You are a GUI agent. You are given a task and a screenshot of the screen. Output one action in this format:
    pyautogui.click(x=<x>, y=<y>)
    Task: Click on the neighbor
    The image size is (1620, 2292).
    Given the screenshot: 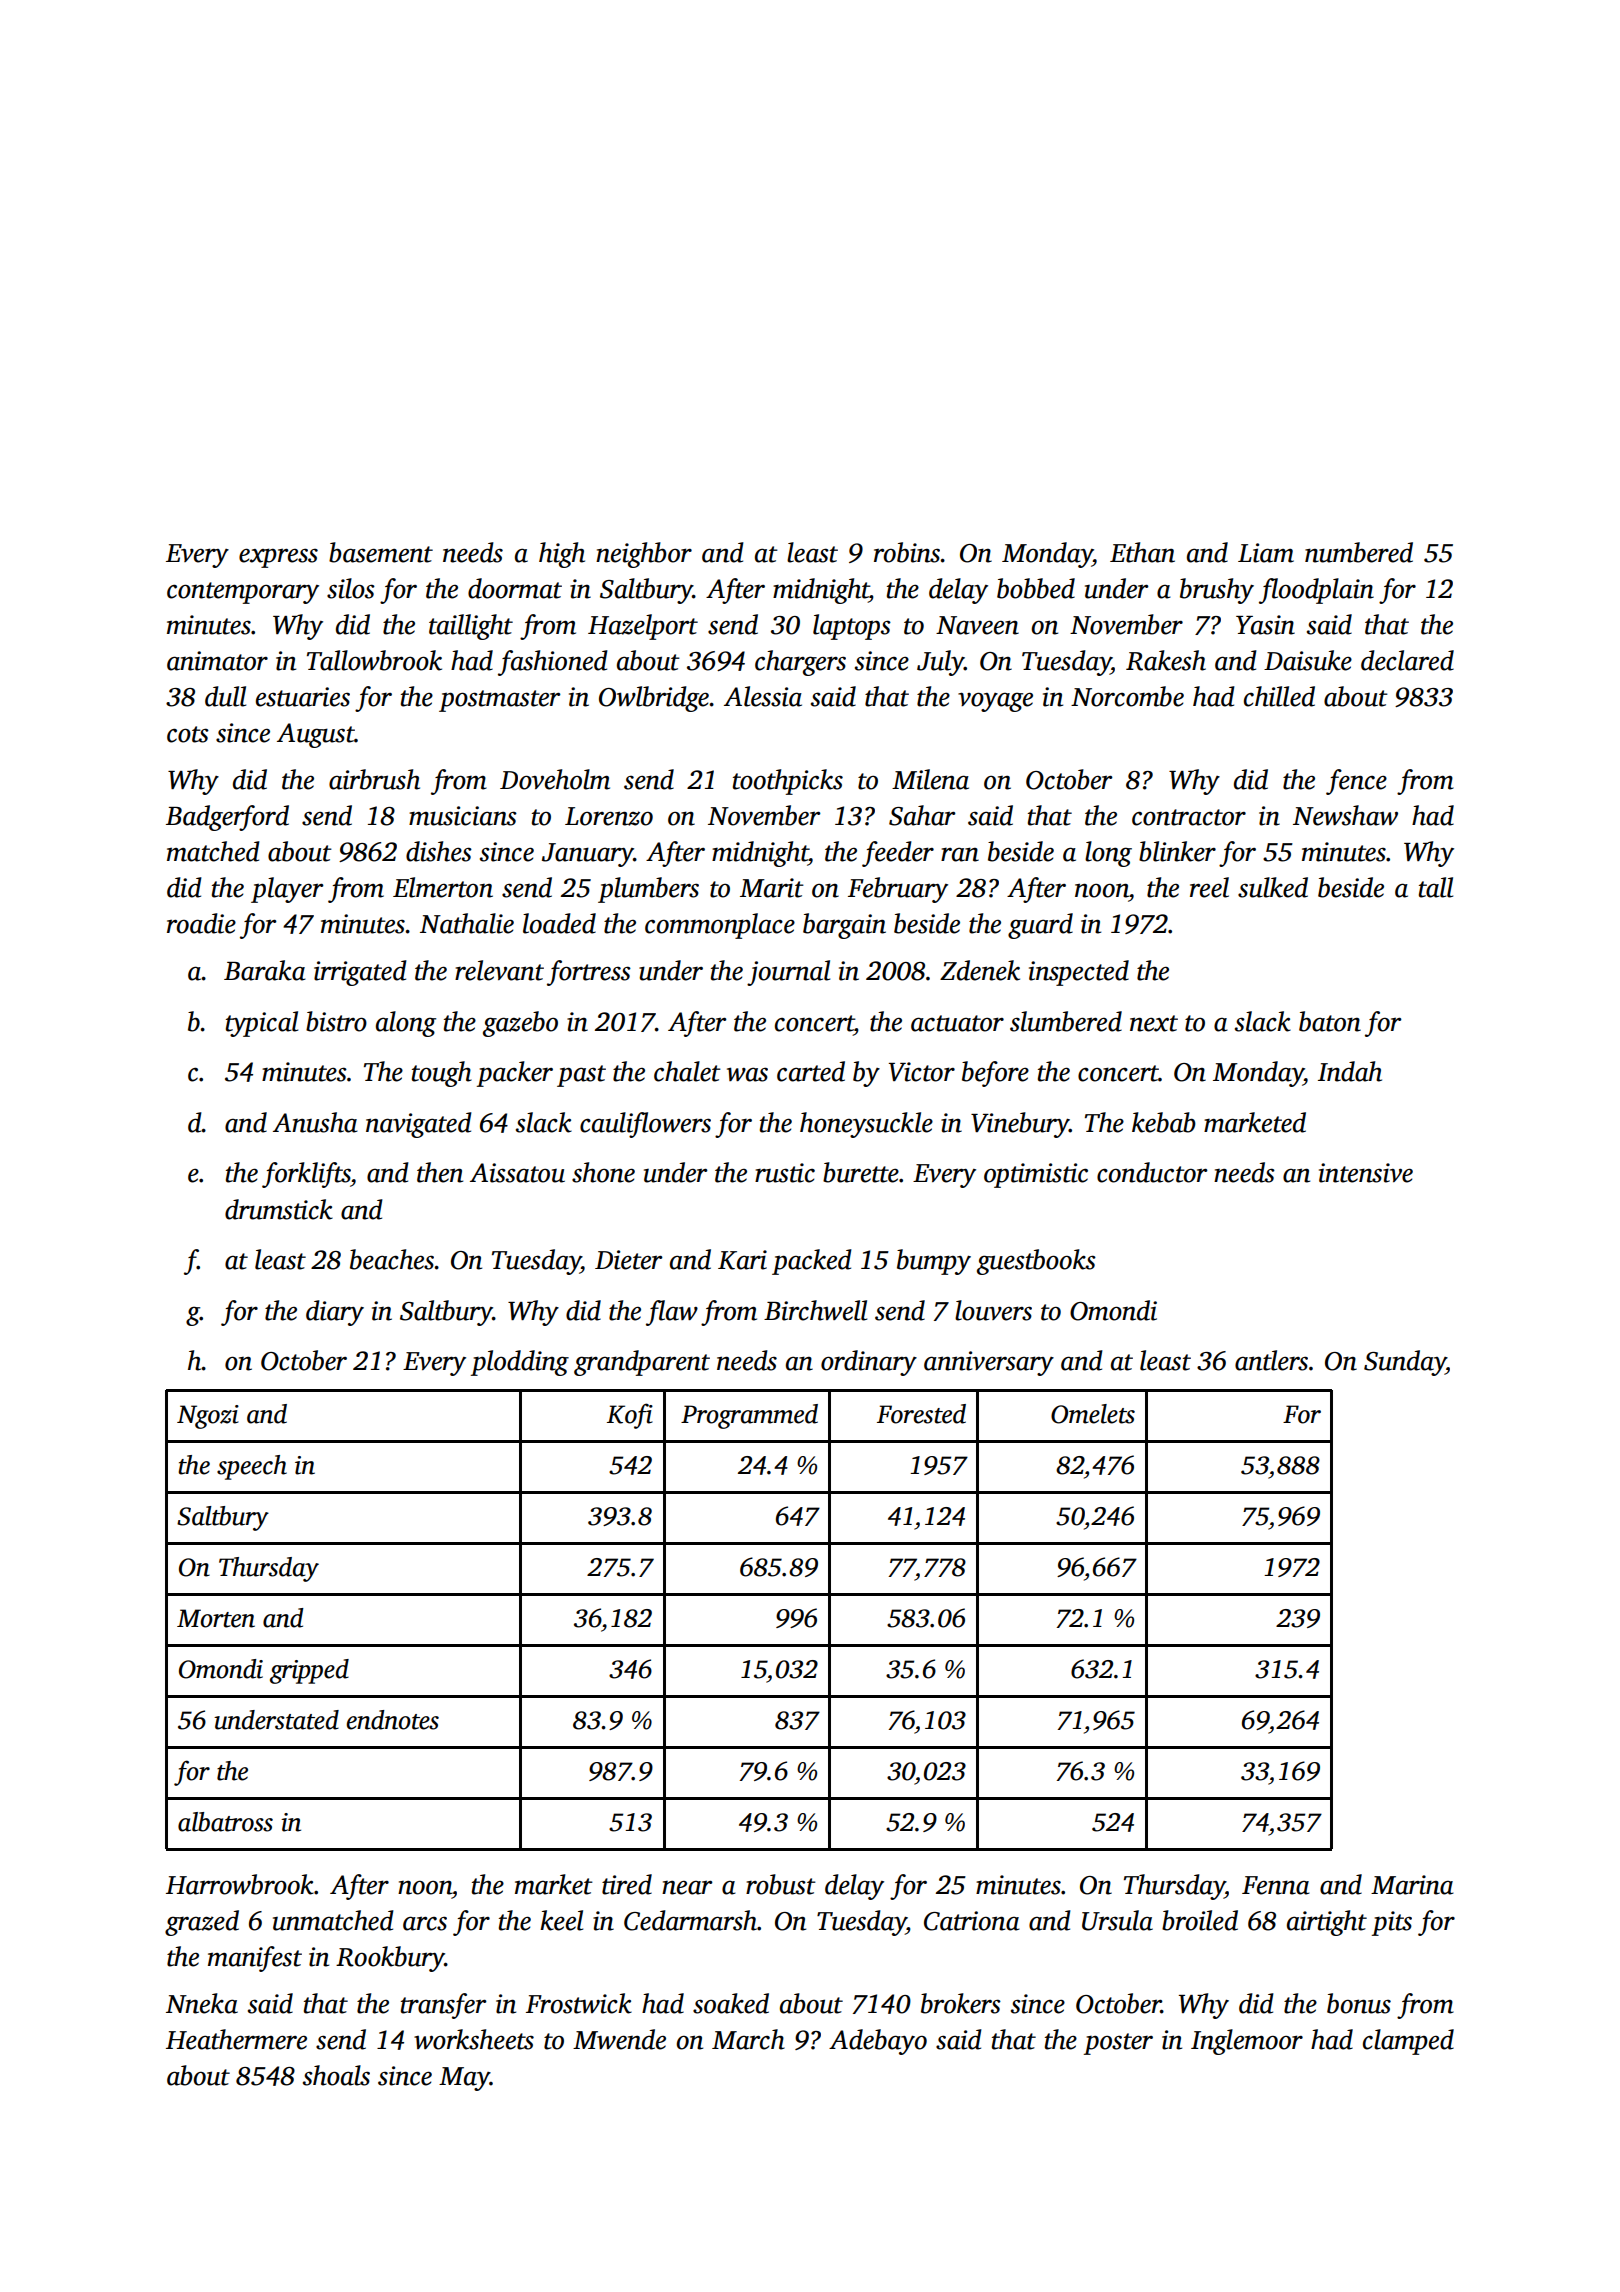 What is the action you would take?
    pyautogui.click(x=644, y=555)
